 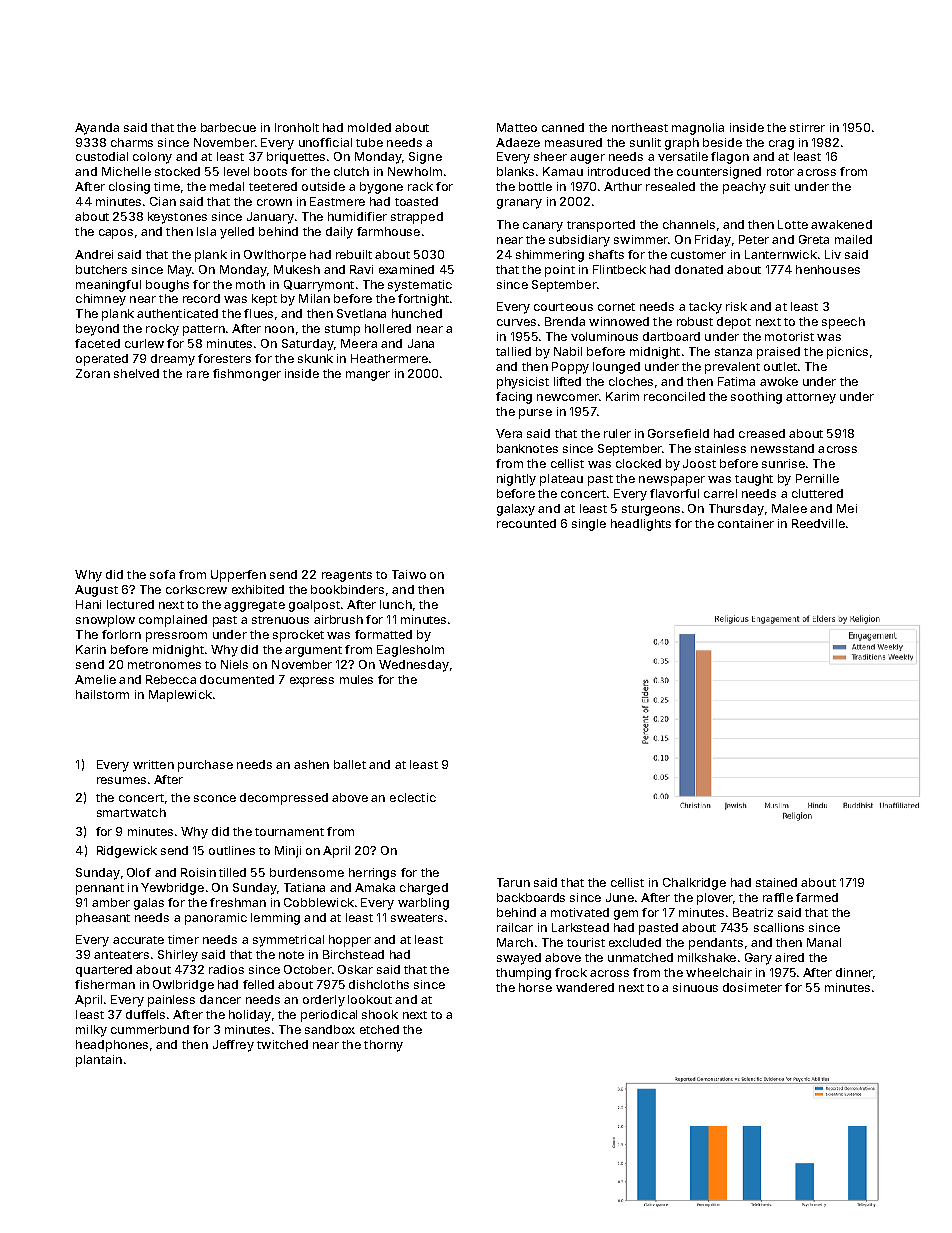 What do you see at coordinates (215, 798) in the image?
I see `sconce` at bounding box center [215, 798].
